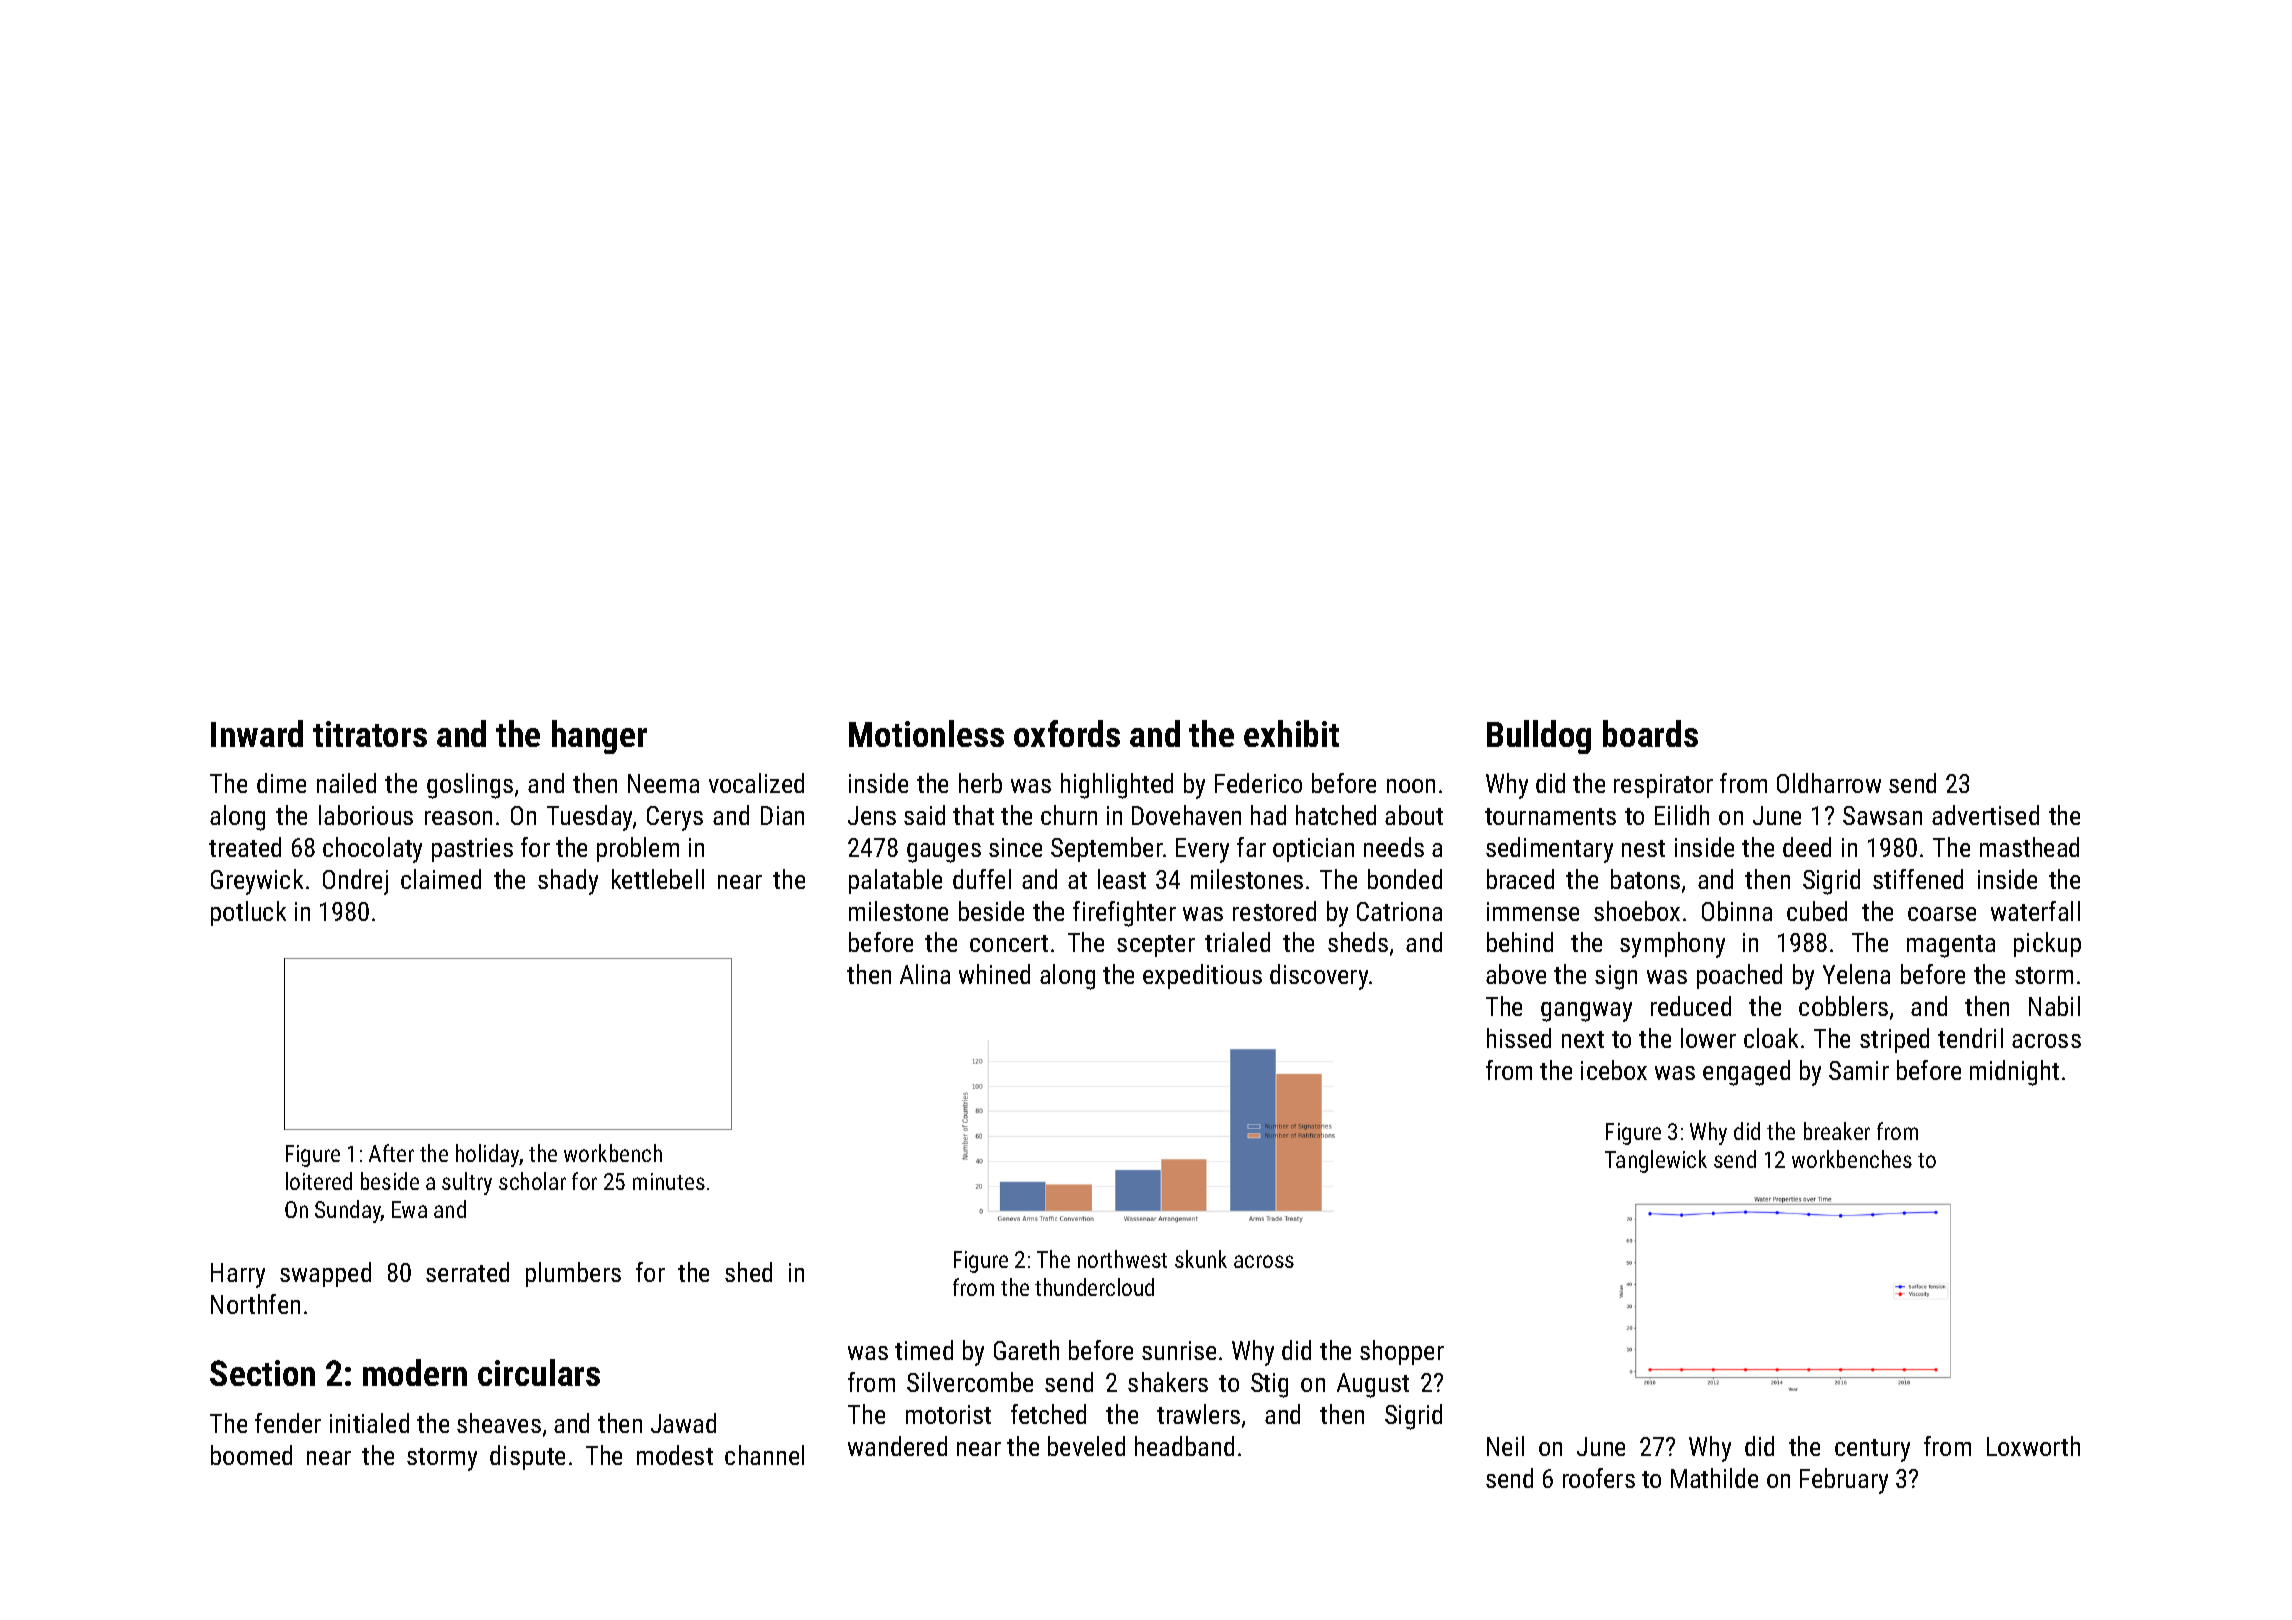 The image size is (2292, 1620). What do you see at coordinates (238, 1275) in the image?
I see `Harry` at bounding box center [238, 1275].
